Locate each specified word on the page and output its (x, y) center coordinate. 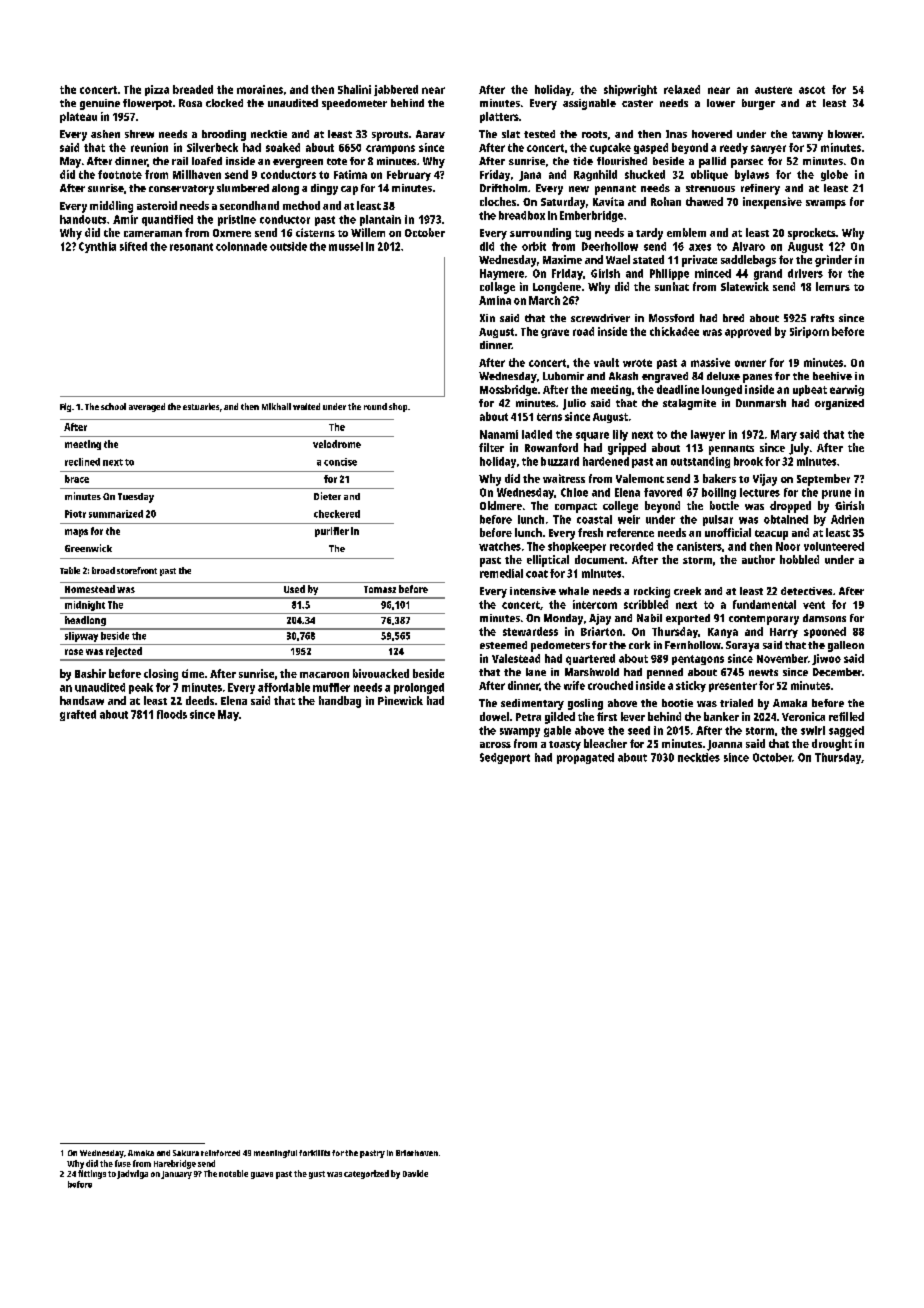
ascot (812, 90)
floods (172, 714)
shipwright (630, 90)
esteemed (503, 645)
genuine (100, 104)
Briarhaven (417, 1153)
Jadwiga (132, 1174)
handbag (340, 702)
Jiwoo (826, 659)
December (837, 672)
